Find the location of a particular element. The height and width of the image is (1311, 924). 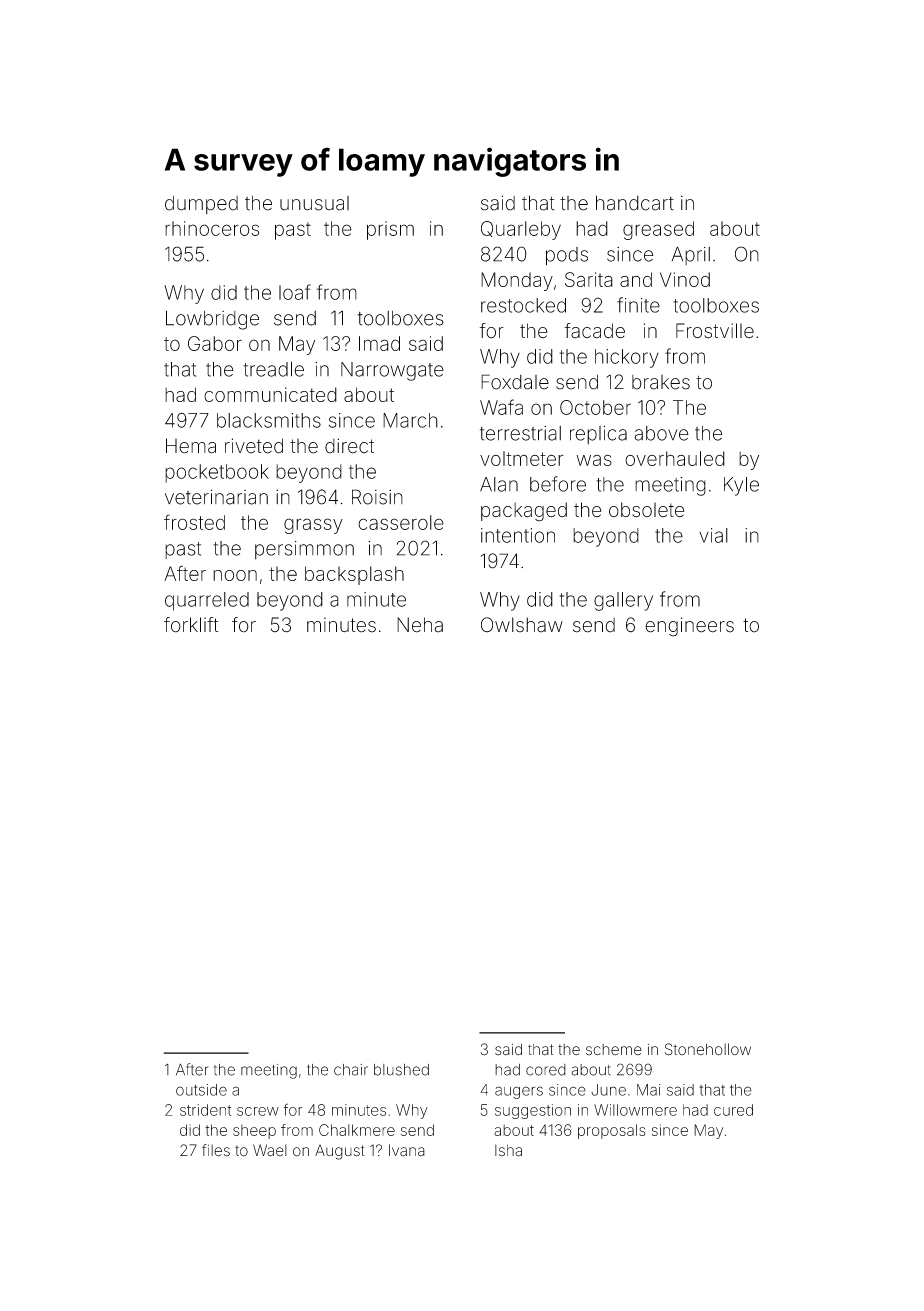

Owlshaw is located at coordinates (522, 625).
